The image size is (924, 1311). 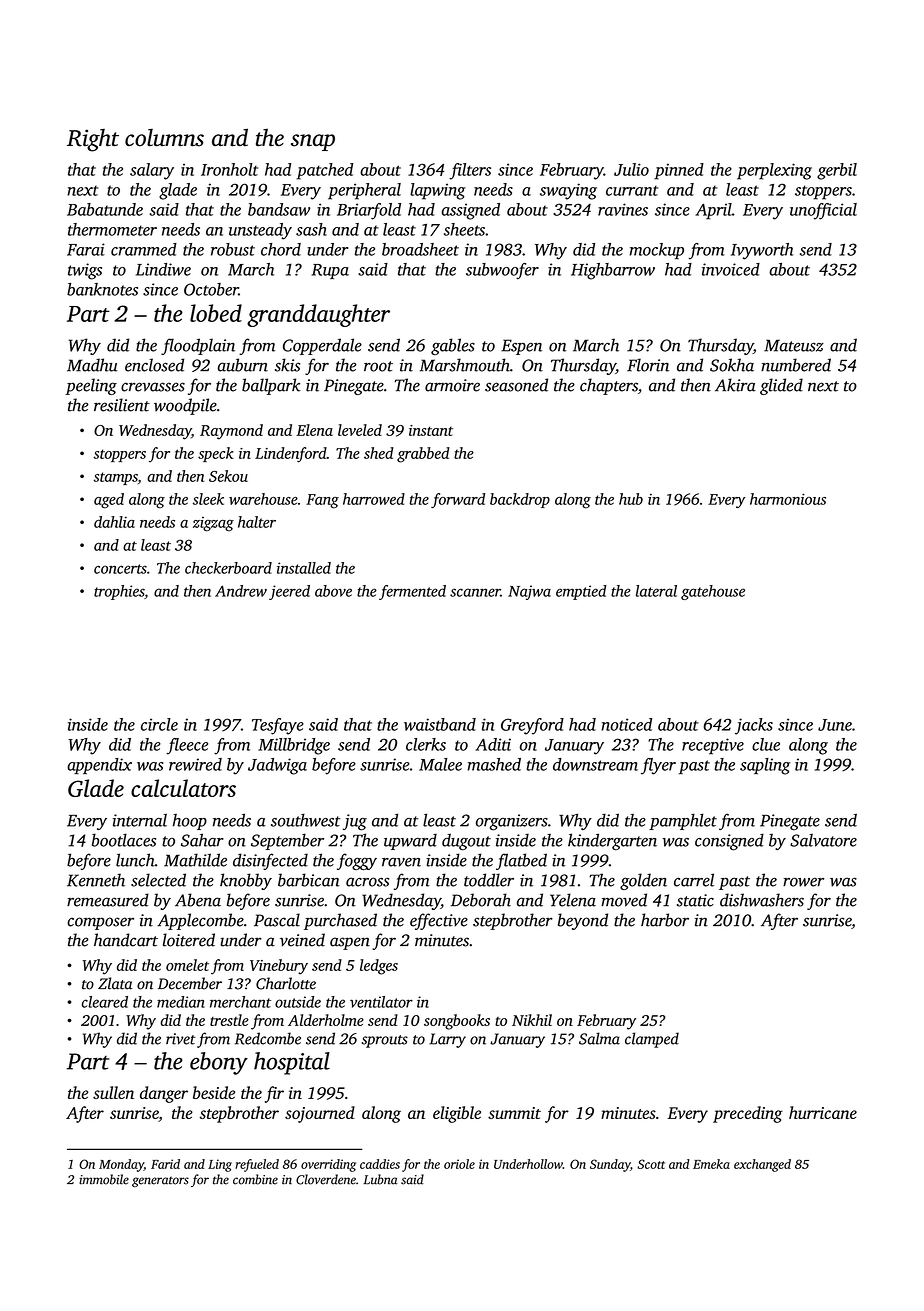 What do you see at coordinates (631, 169) in the screenshot?
I see `Julio` at bounding box center [631, 169].
